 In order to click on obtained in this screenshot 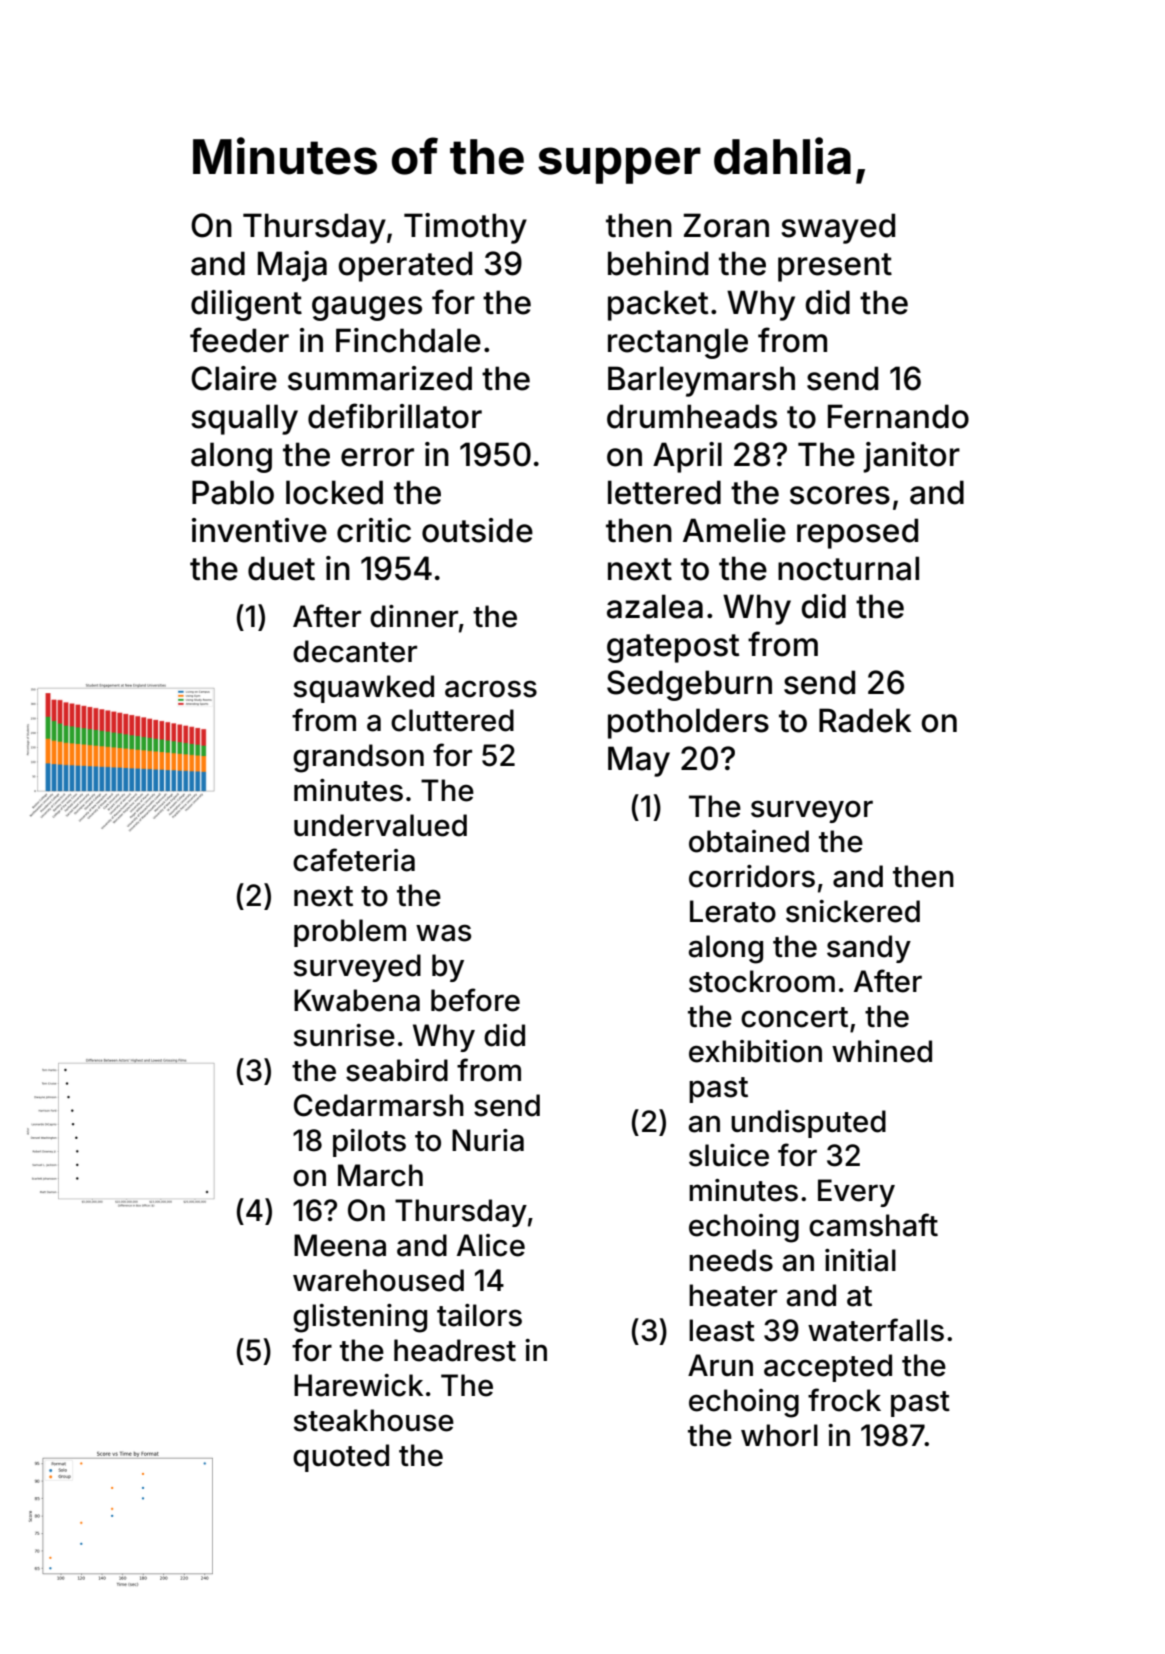, I will do `click(749, 841)`.
